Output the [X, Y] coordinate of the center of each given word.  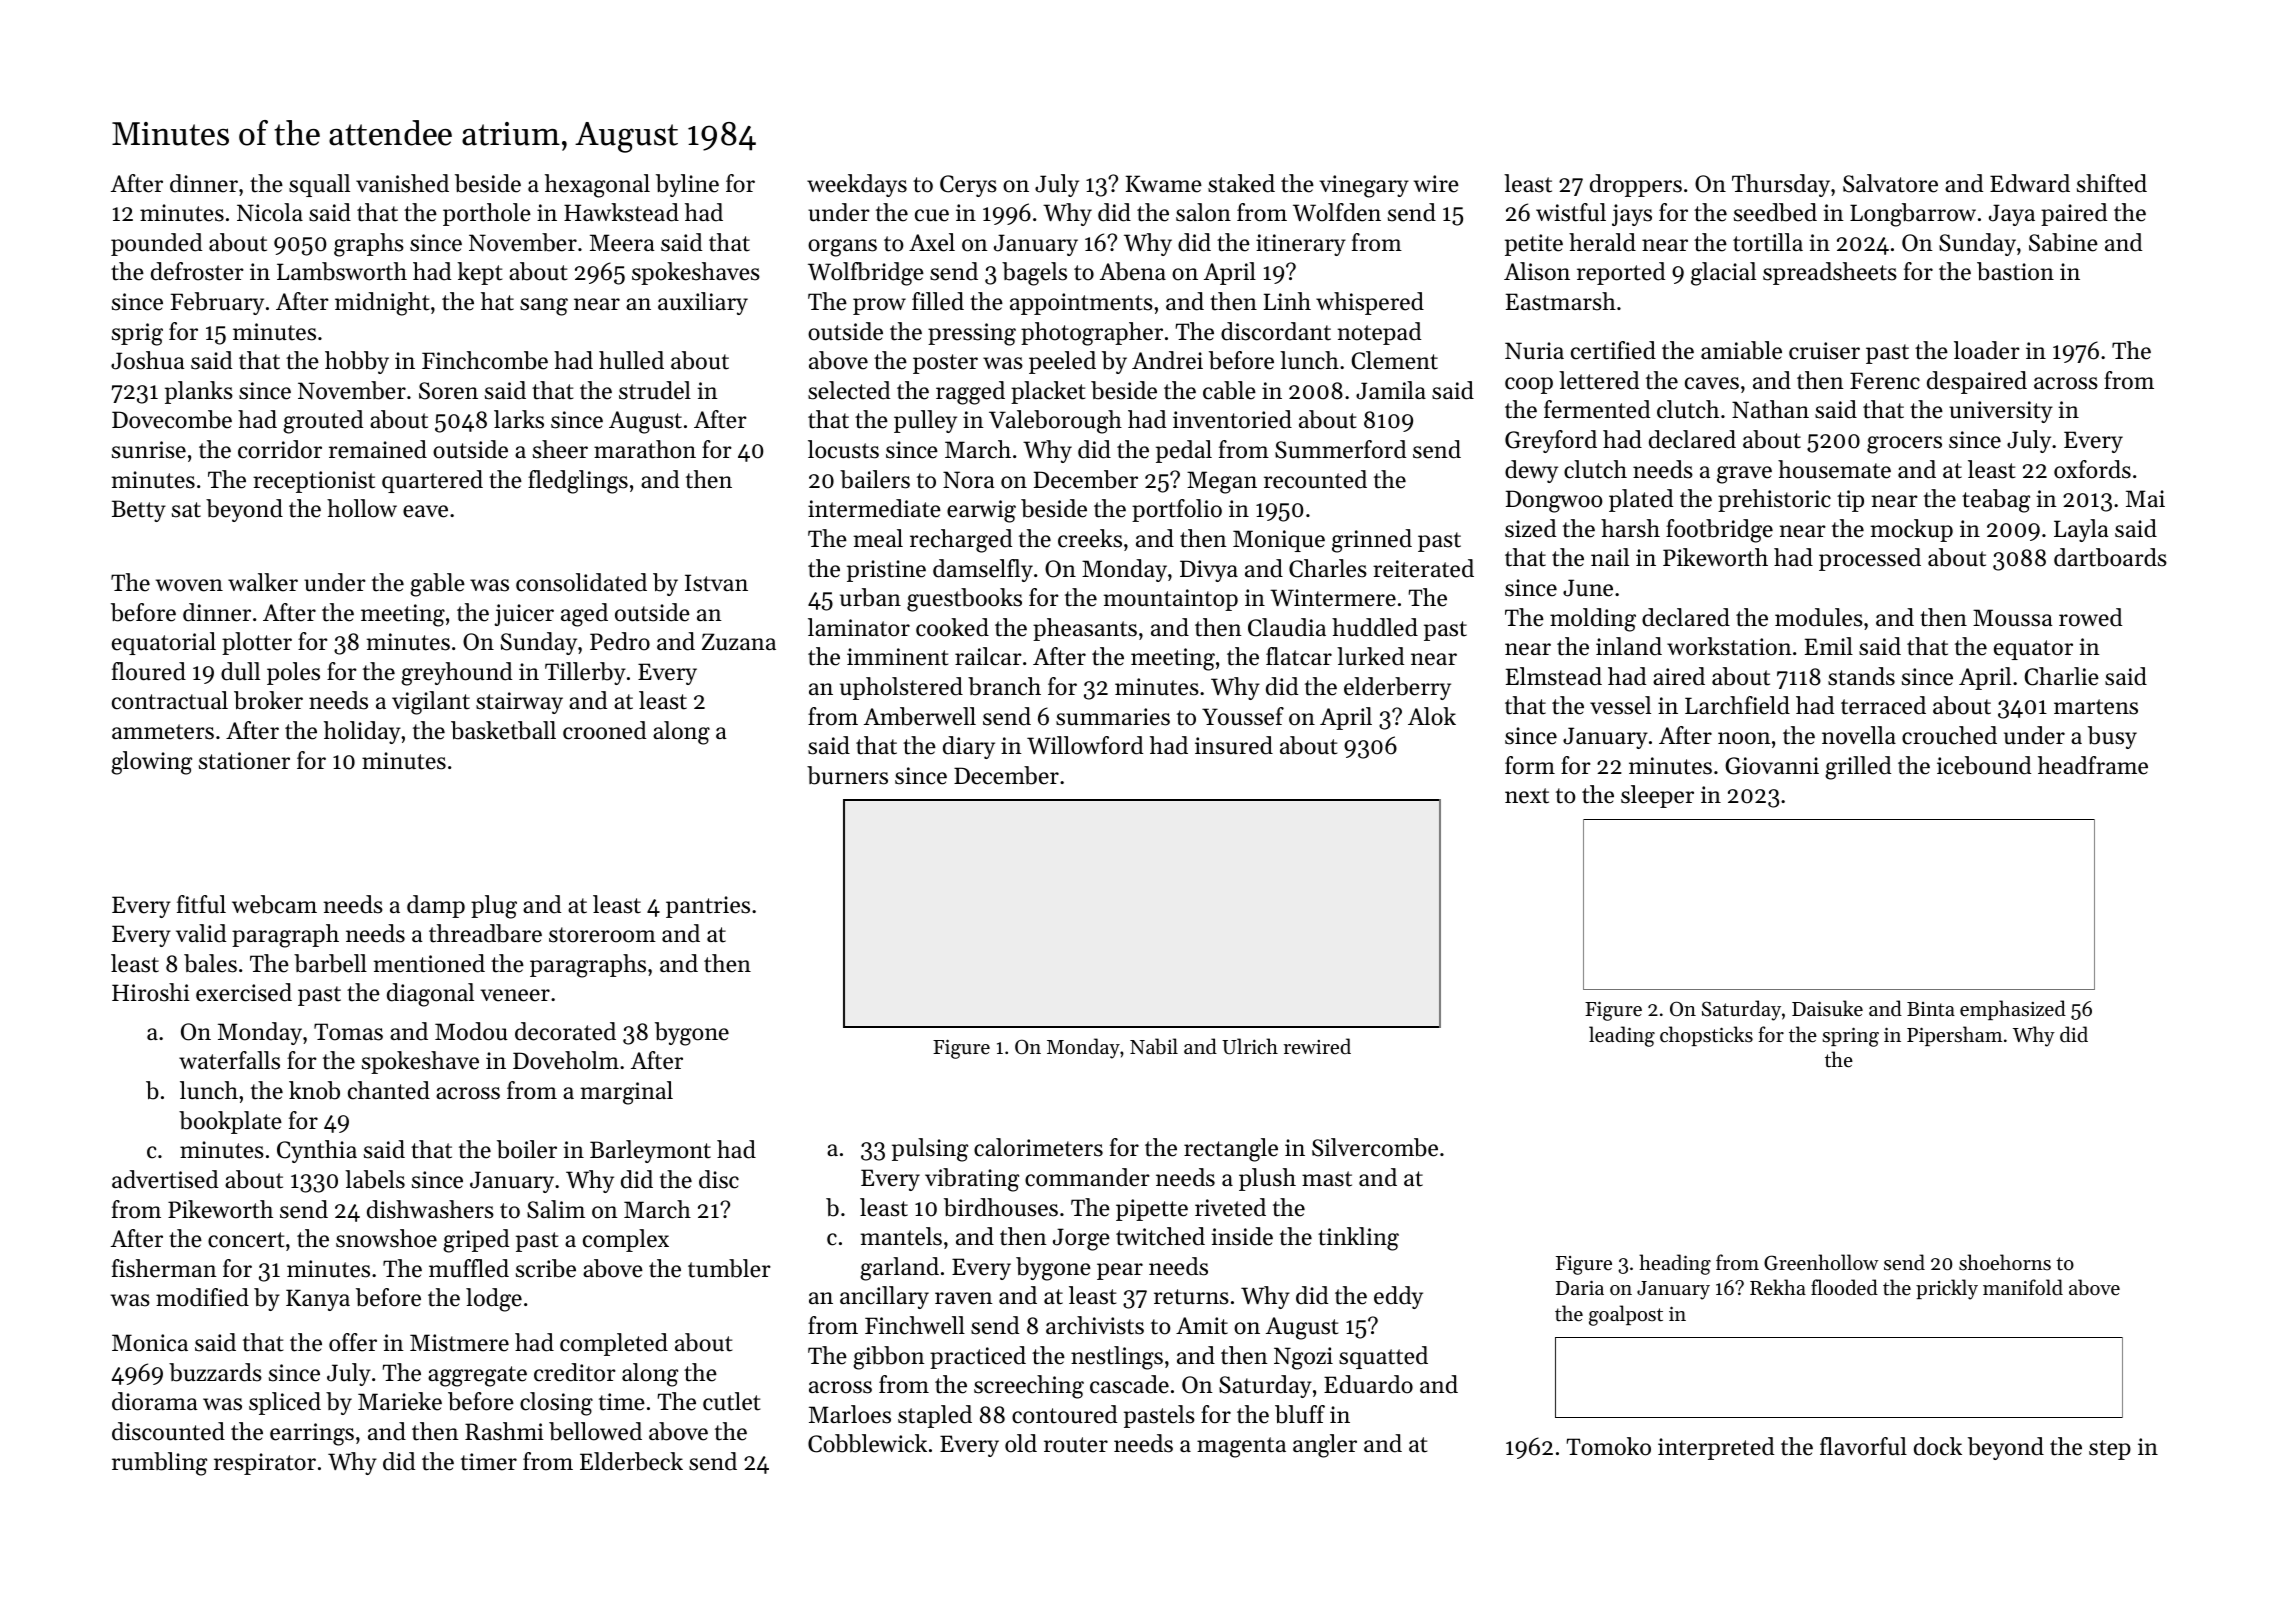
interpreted [1716, 1448]
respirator [265, 1464]
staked [1241, 183]
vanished [402, 183]
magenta [1241, 1447]
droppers [1636, 185]
